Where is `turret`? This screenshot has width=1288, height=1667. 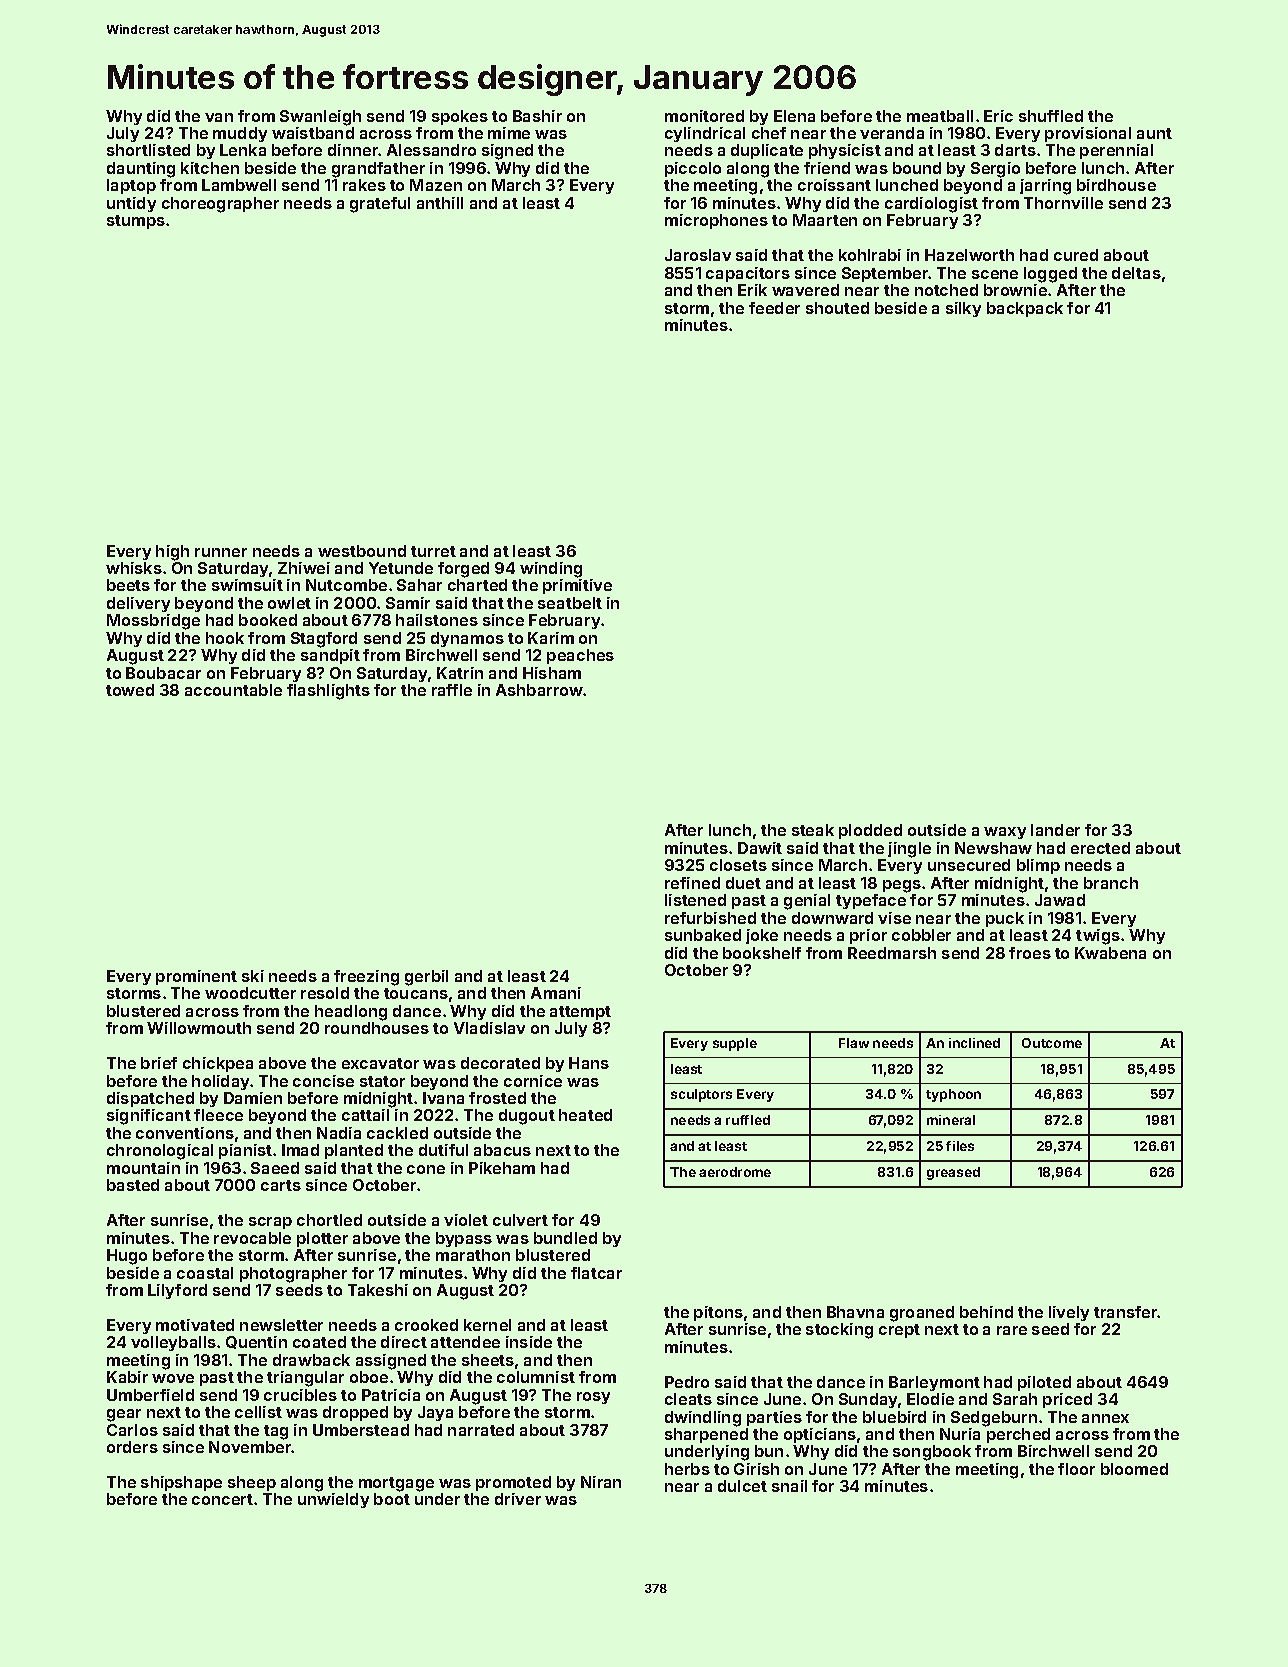 turret is located at coordinates (433, 551).
